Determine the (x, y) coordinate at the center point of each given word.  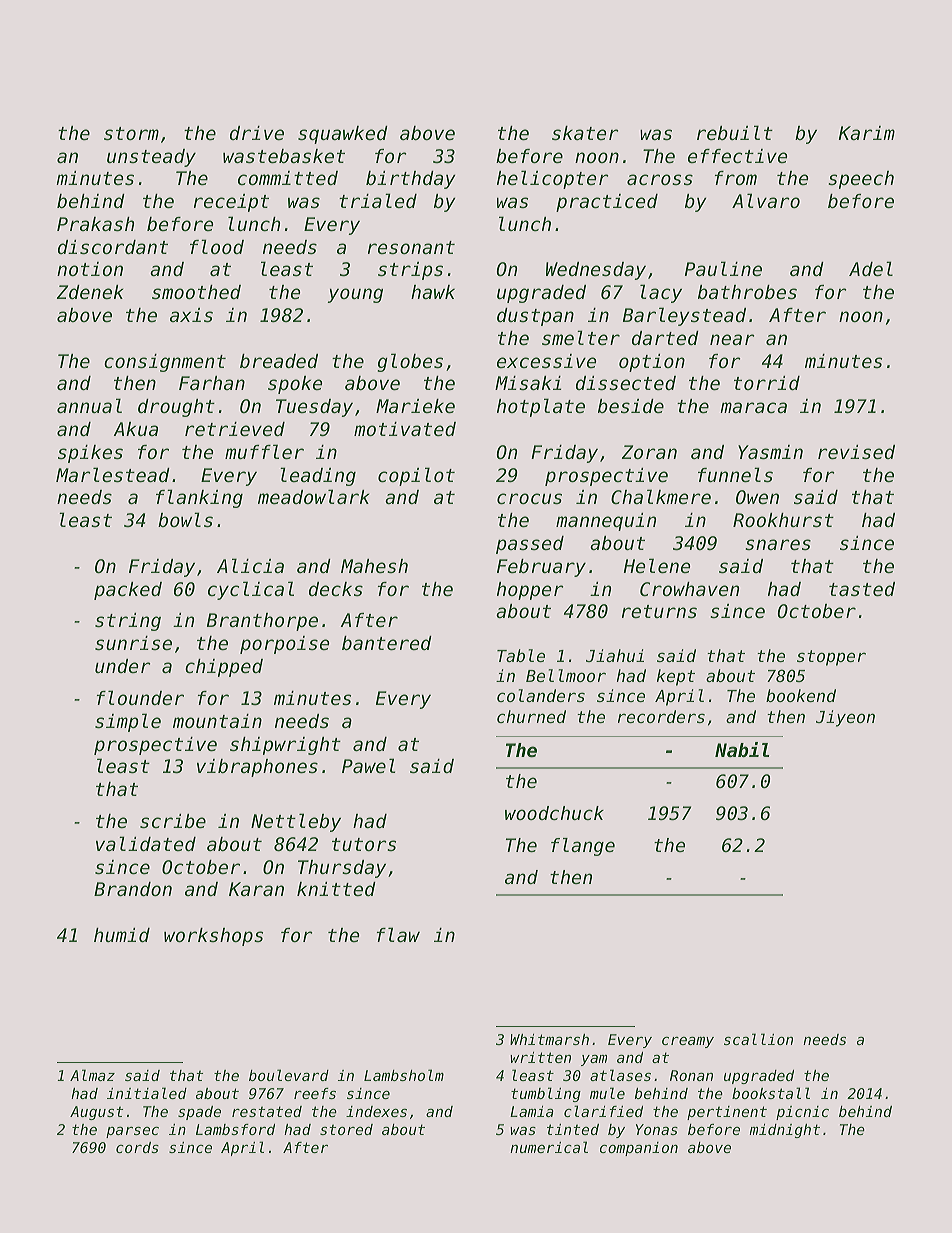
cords (137, 1147)
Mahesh (374, 566)
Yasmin (770, 452)
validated (146, 843)
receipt (231, 203)
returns (659, 612)
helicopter (553, 179)
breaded (279, 361)
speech (861, 180)
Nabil (742, 749)
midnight (784, 1131)
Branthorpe (262, 622)
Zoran (649, 452)
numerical (549, 1147)
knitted (336, 889)
